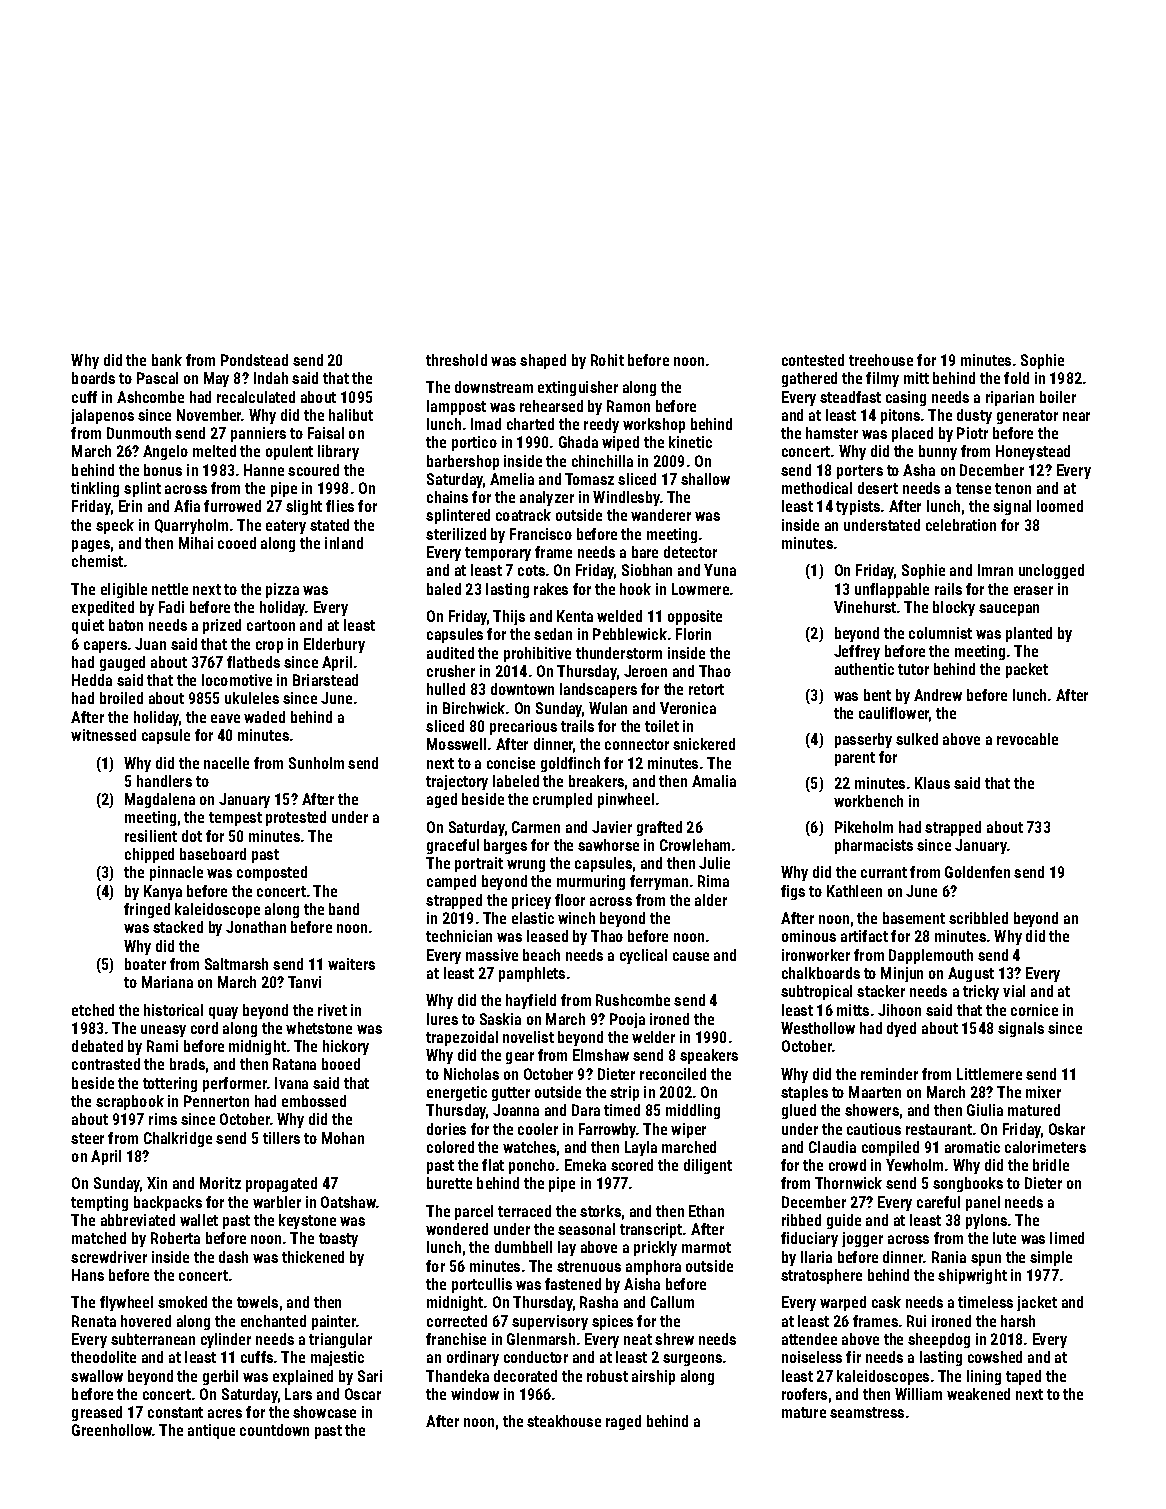  What do you see at coordinates (163, 470) in the page?
I see `bonus` at bounding box center [163, 470].
